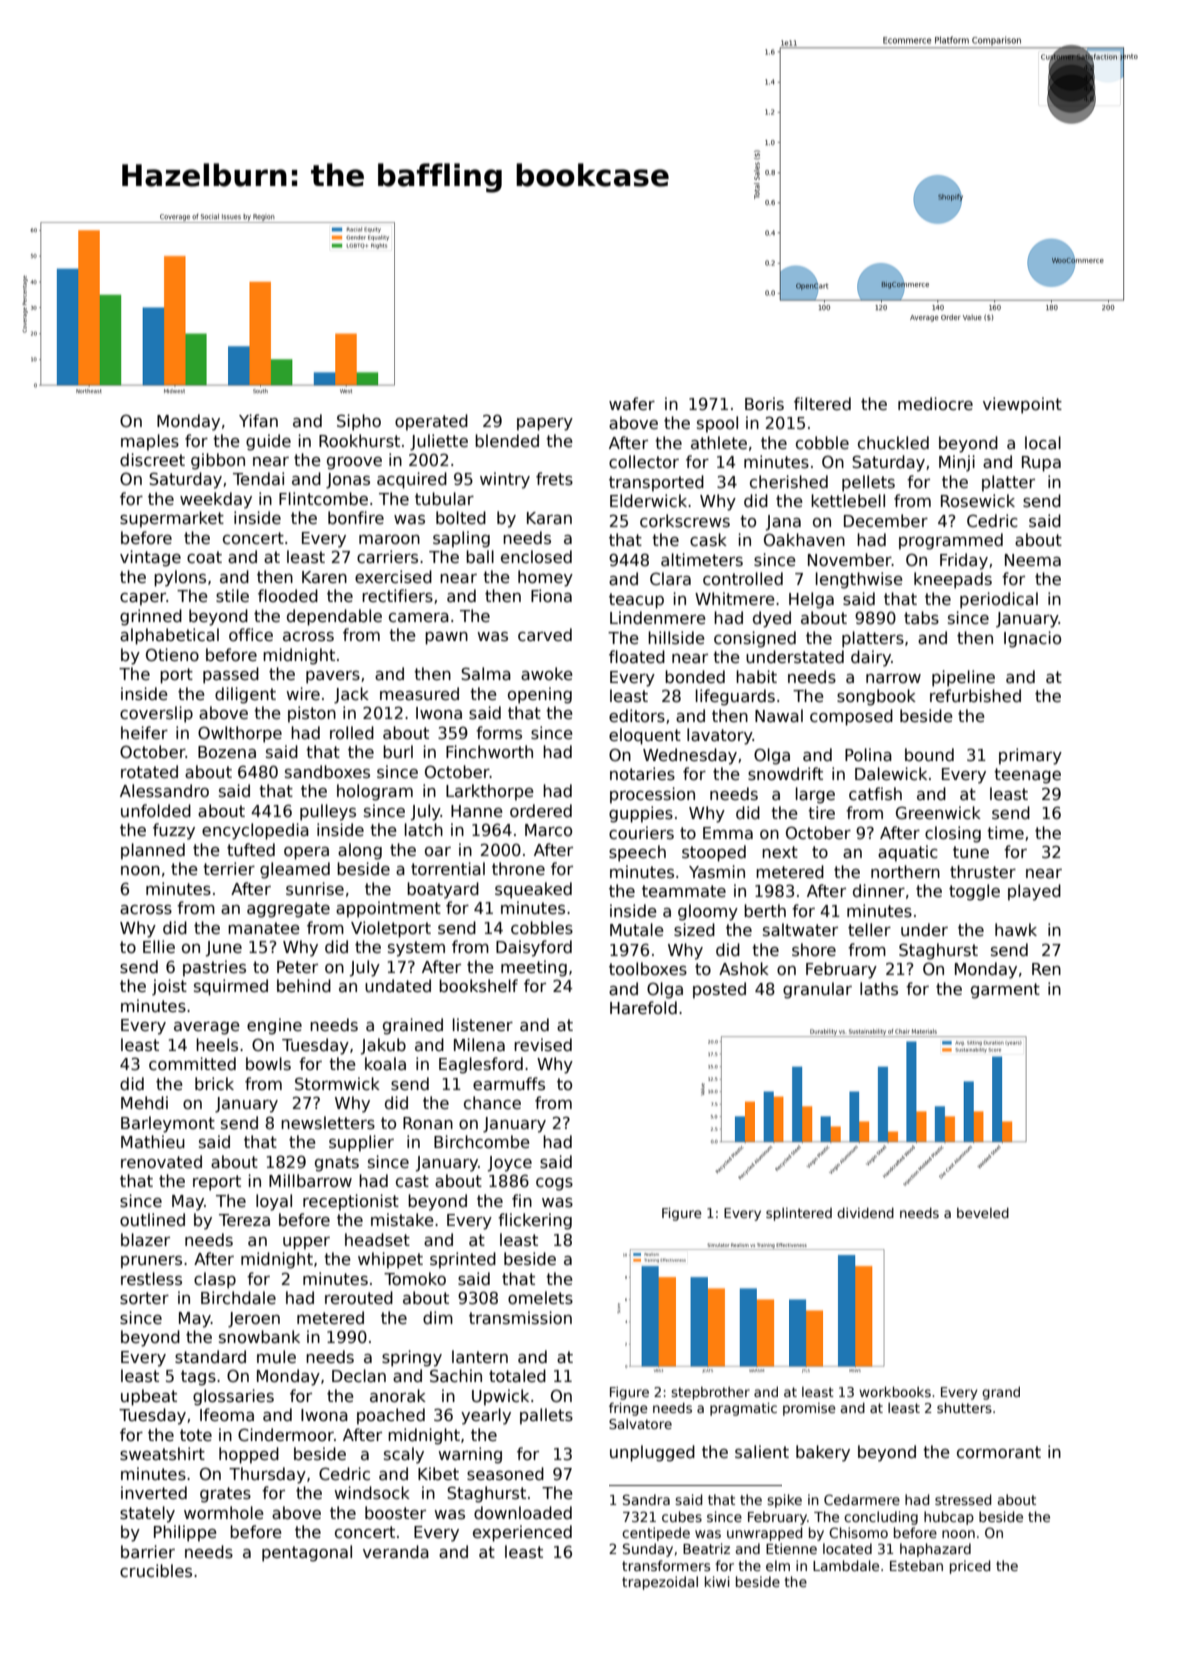 This image has height=1672, width=1182. I want to click on maples, so click(150, 442).
